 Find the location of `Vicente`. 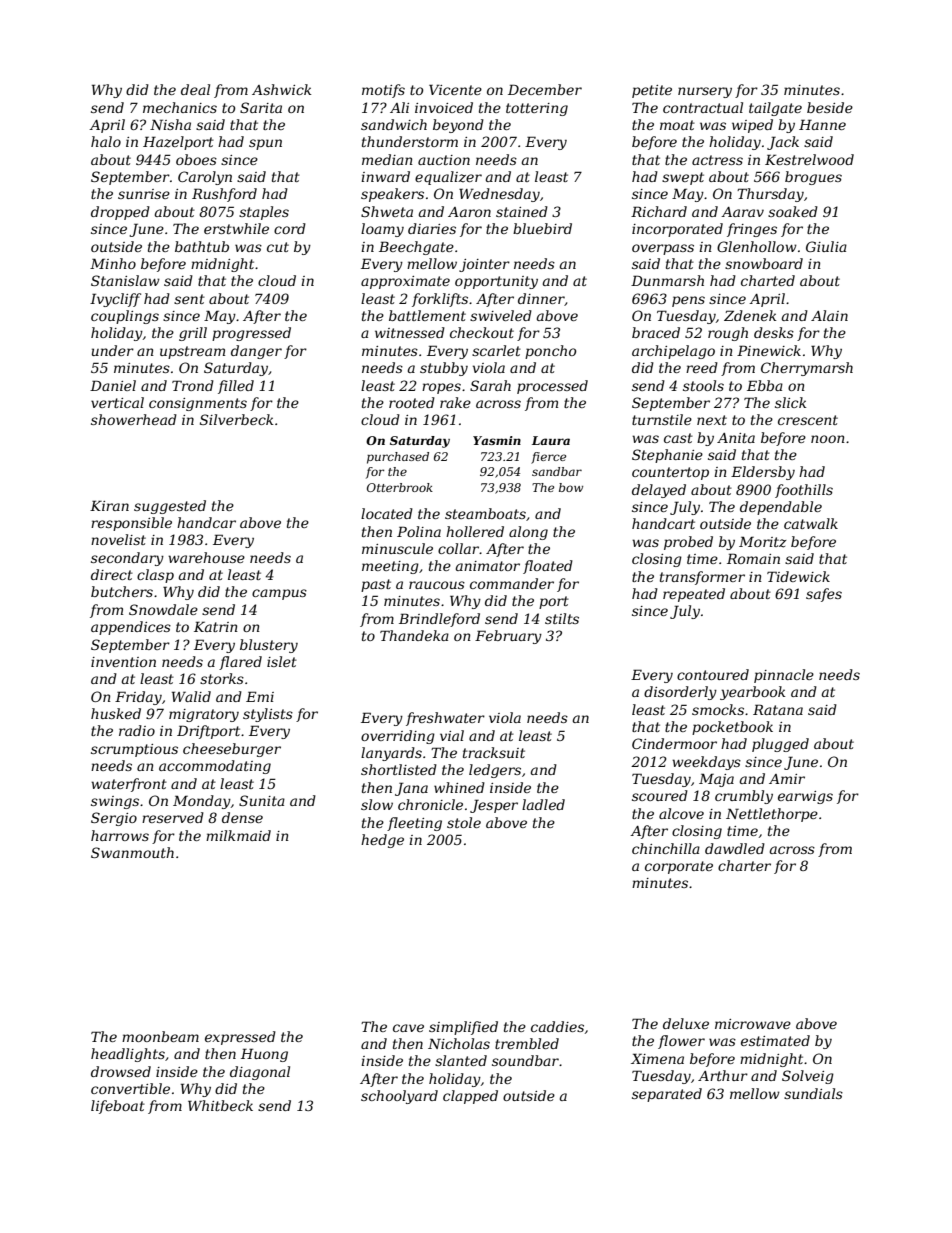

Vicente is located at coordinates (455, 89).
